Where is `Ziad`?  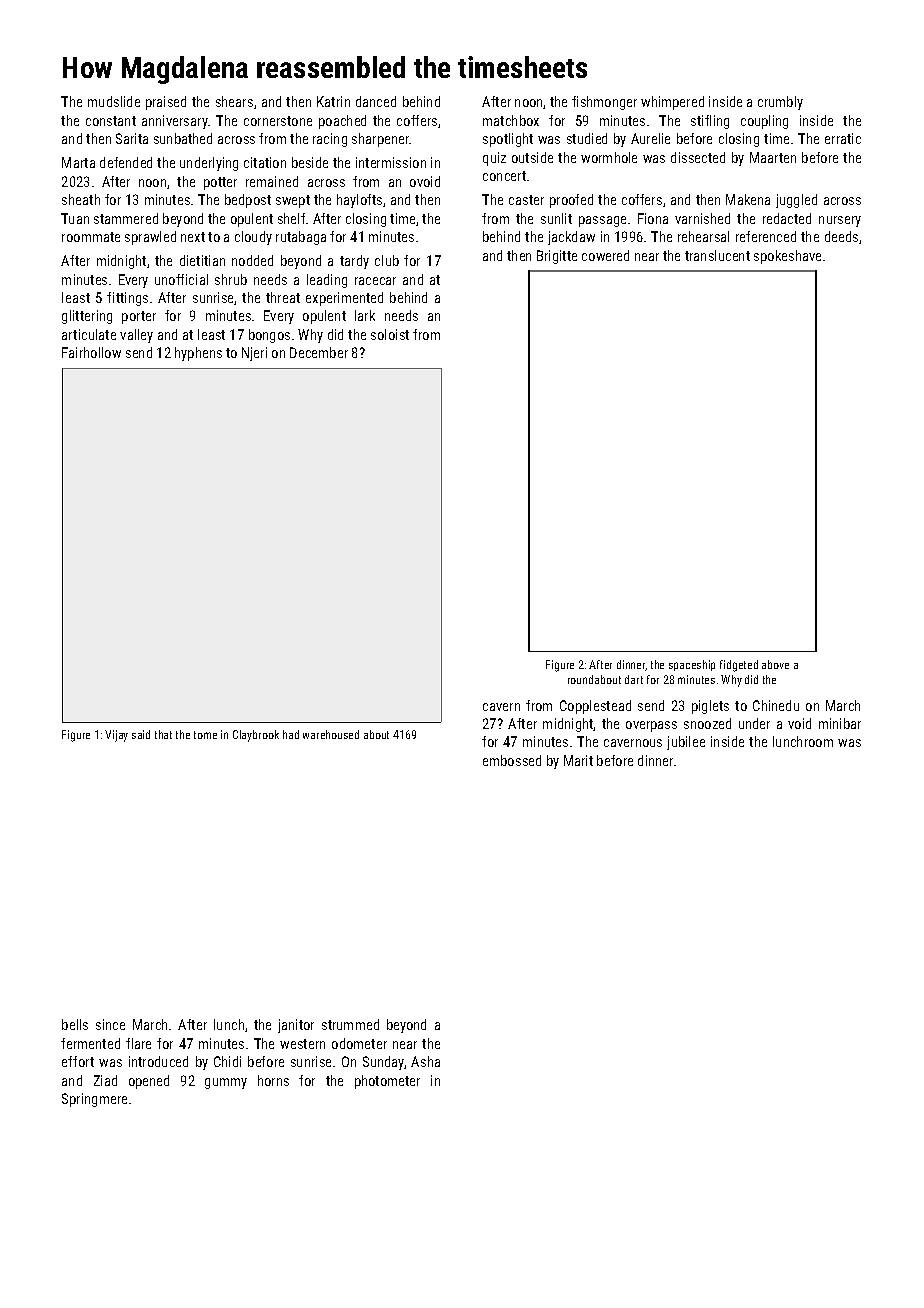 Ziad is located at coordinates (105, 1080).
